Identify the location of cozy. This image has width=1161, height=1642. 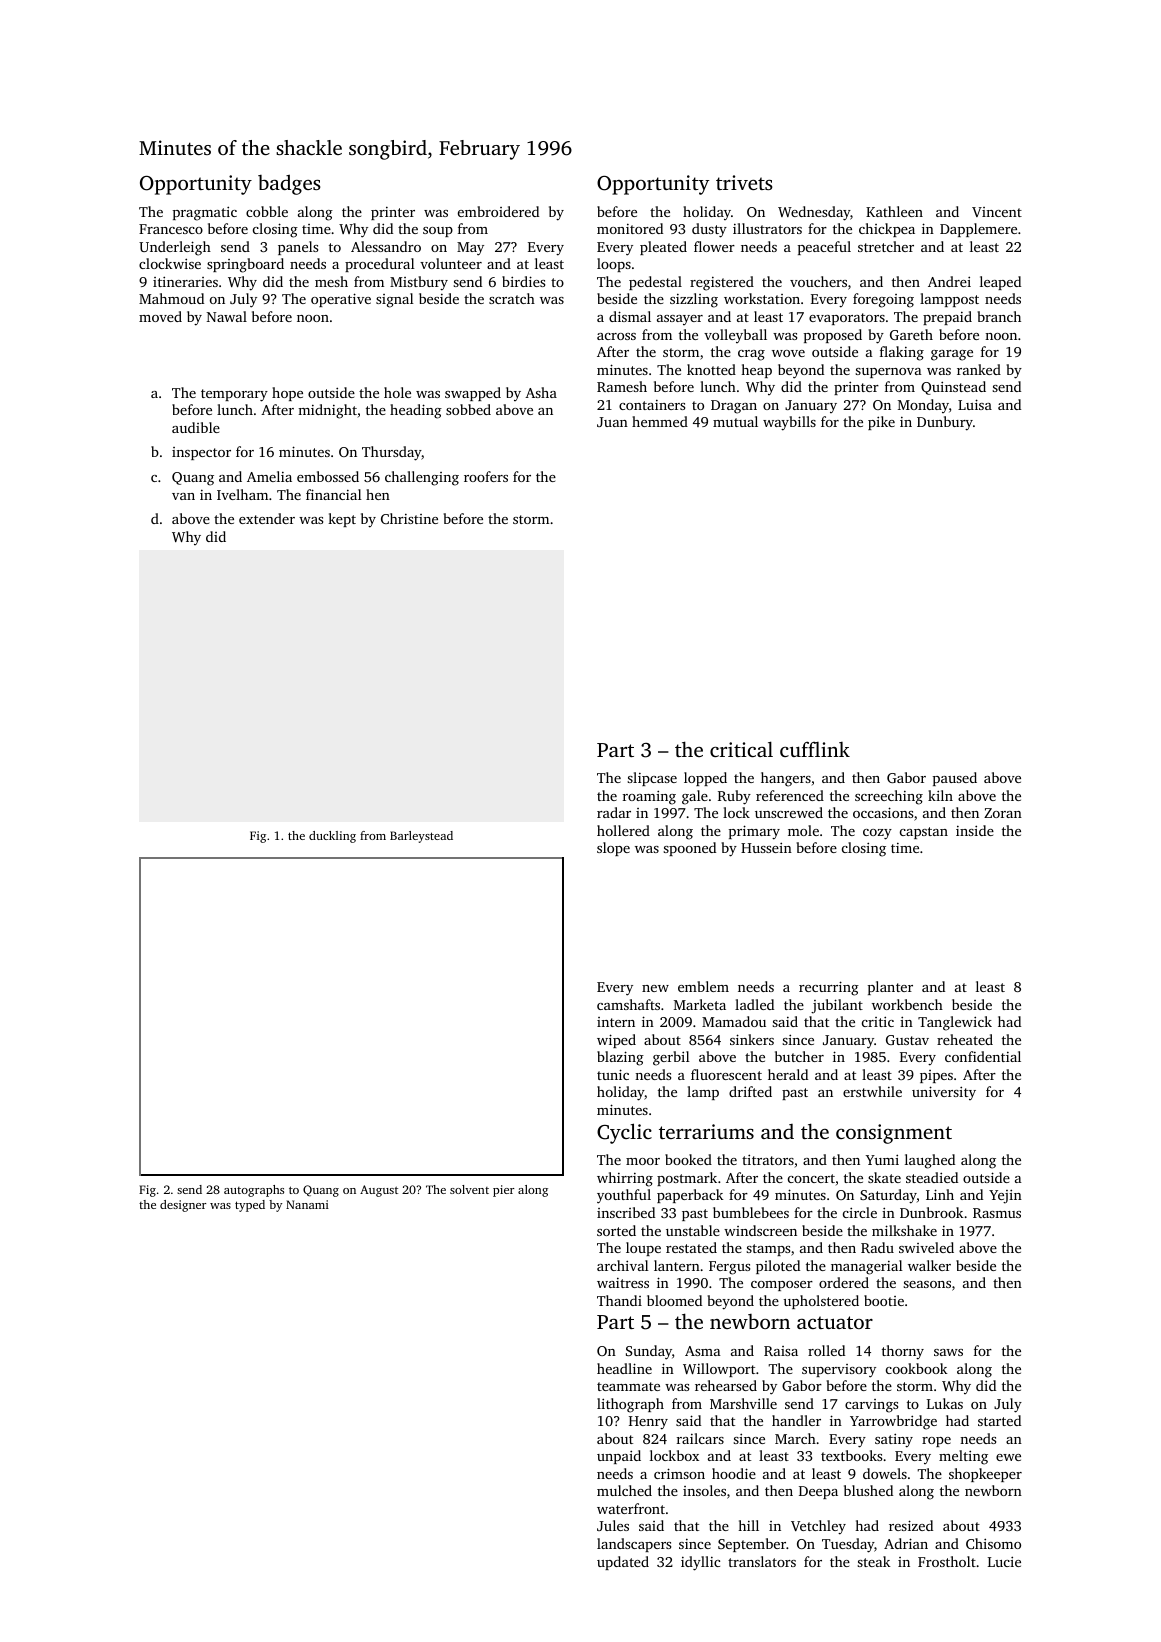
(877, 834).
